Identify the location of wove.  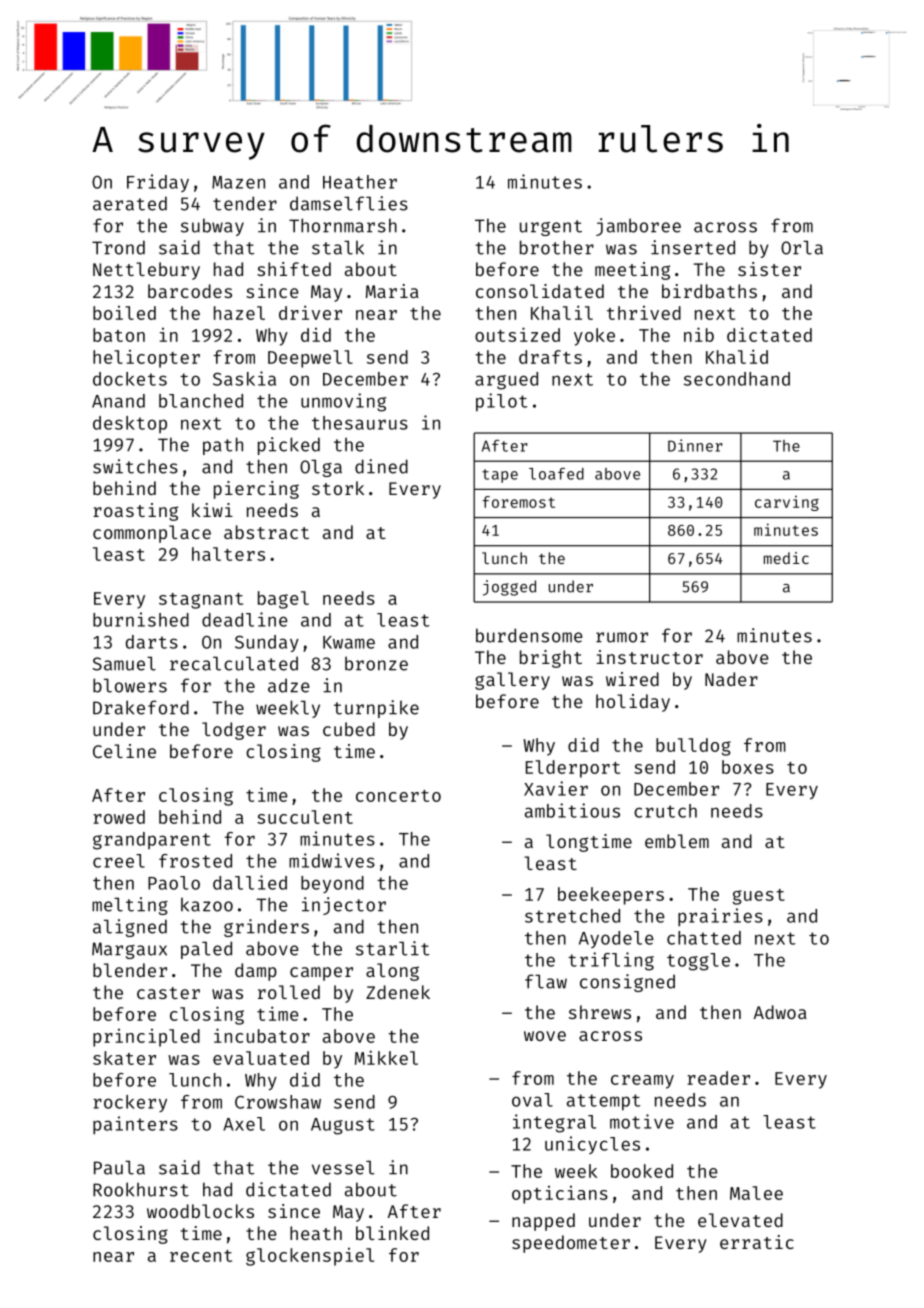
(545, 1036).
